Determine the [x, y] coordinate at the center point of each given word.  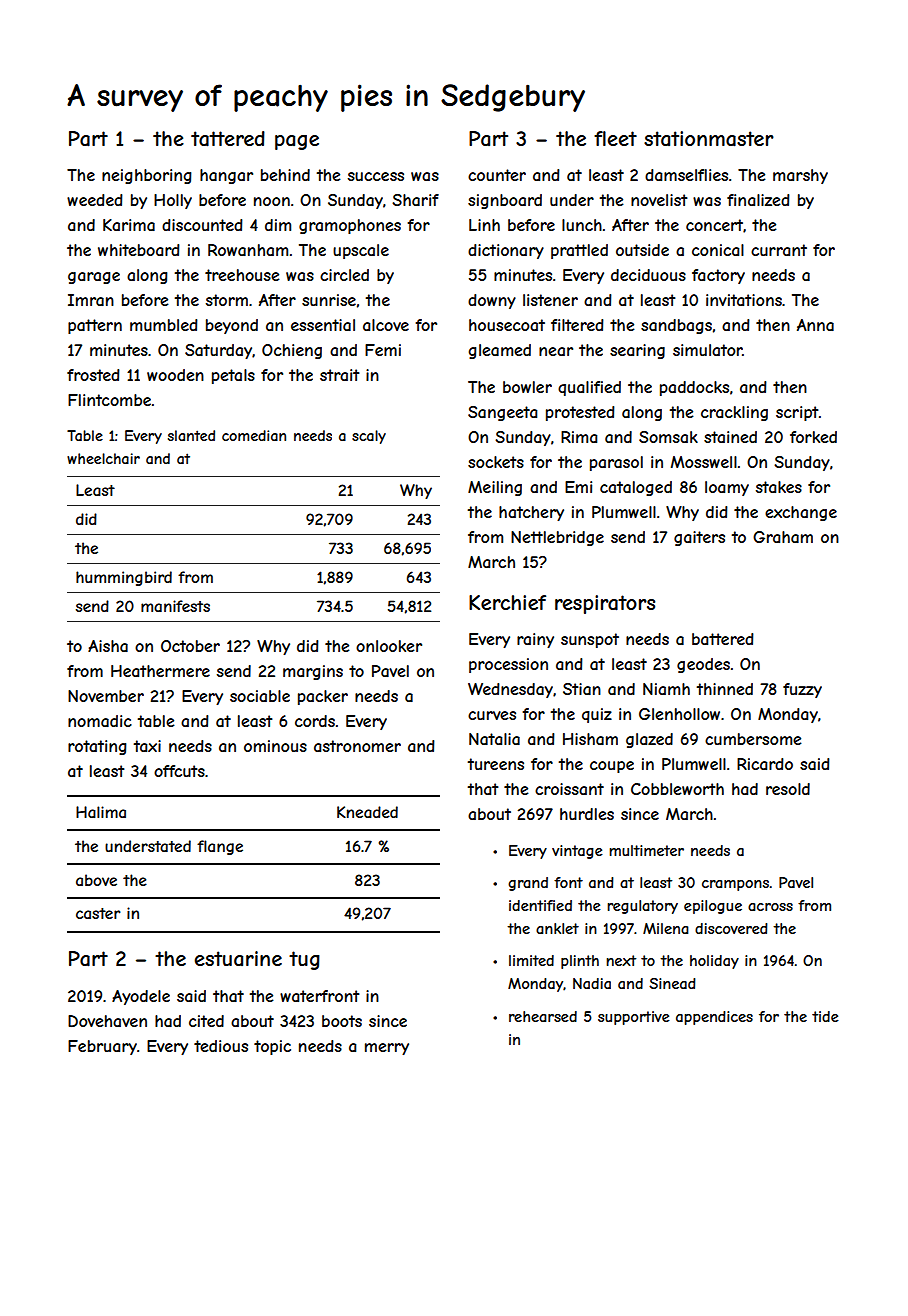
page [297, 142]
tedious [221, 1046]
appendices [714, 1018]
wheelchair [103, 458]
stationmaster [709, 139]
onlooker [389, 646]
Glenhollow [679, 714]
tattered [228, 139]
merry [387, 1049]
